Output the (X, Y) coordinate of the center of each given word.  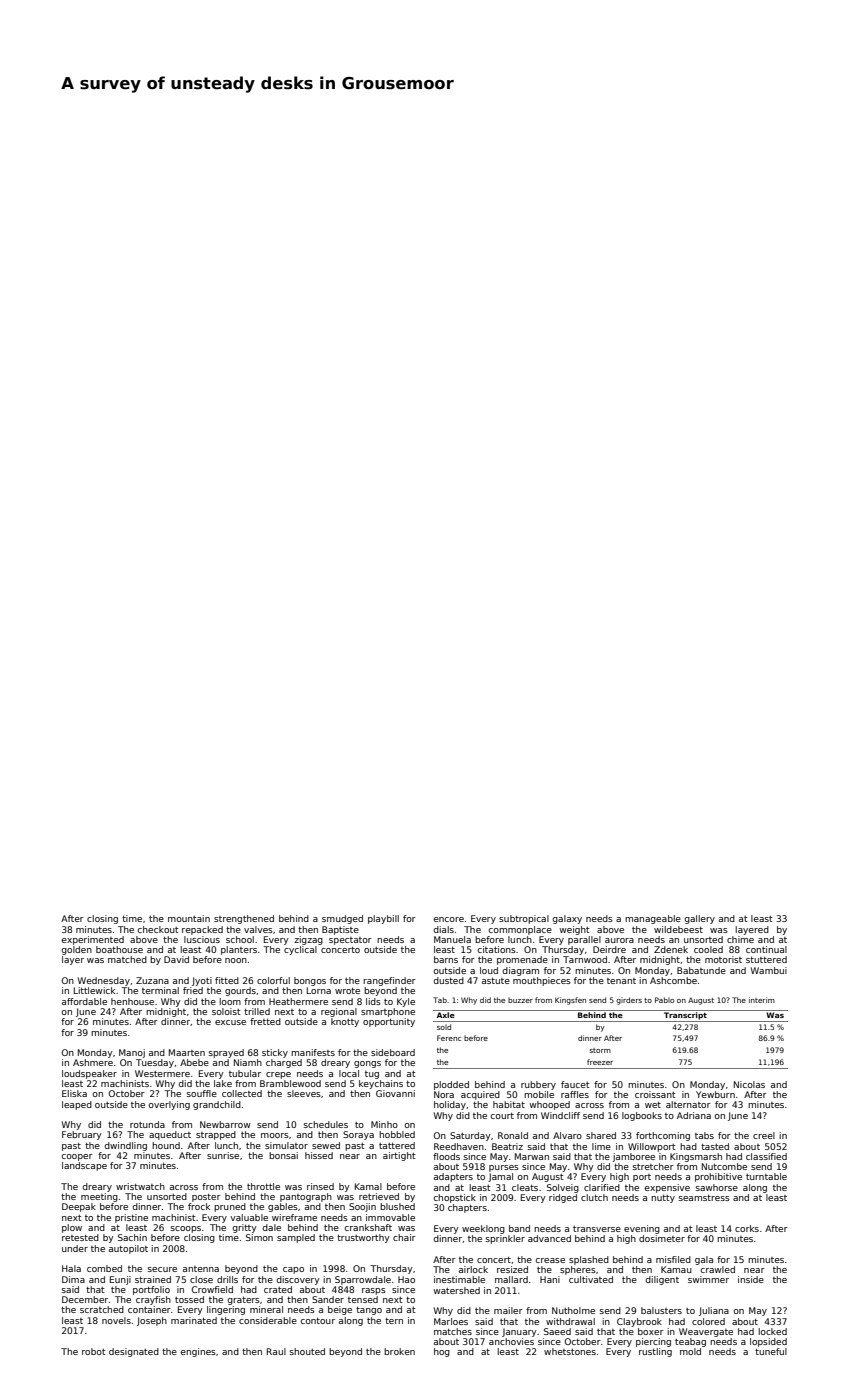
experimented (93, 940)
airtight (399, 1156)
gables (283, 1207)
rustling (655, 1352)
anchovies (511, 1341)
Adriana (694, 1115)
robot (94, 1351)
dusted (448, 980)
